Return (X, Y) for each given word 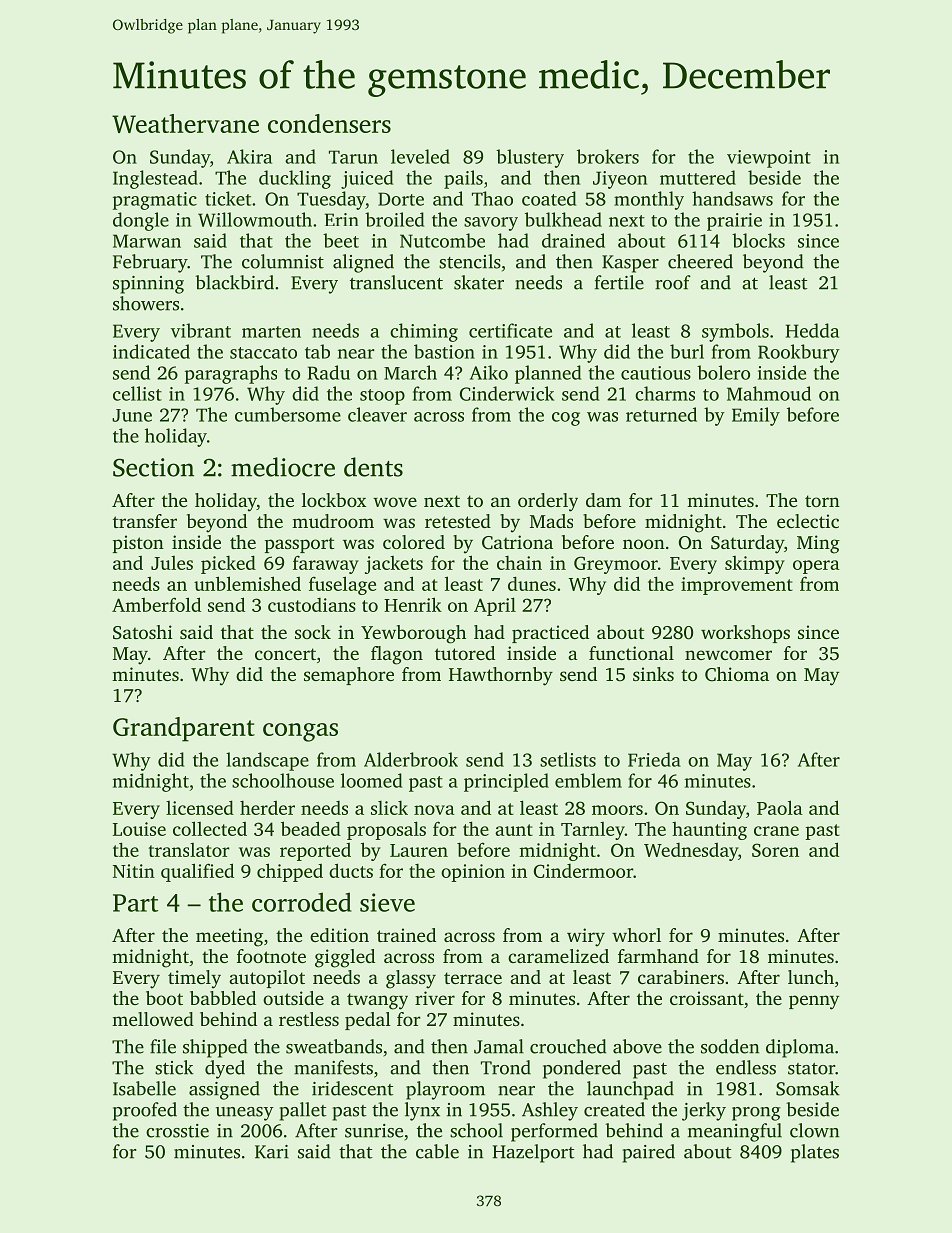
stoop (382, 397)
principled (506, 782)
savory (491, 224)
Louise (139, 829)
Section (153, 467)
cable (437, 1151)
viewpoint (769, 159)
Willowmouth (255, 219)
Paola (780, 807)
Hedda (812, 330)
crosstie (177, 1131)
